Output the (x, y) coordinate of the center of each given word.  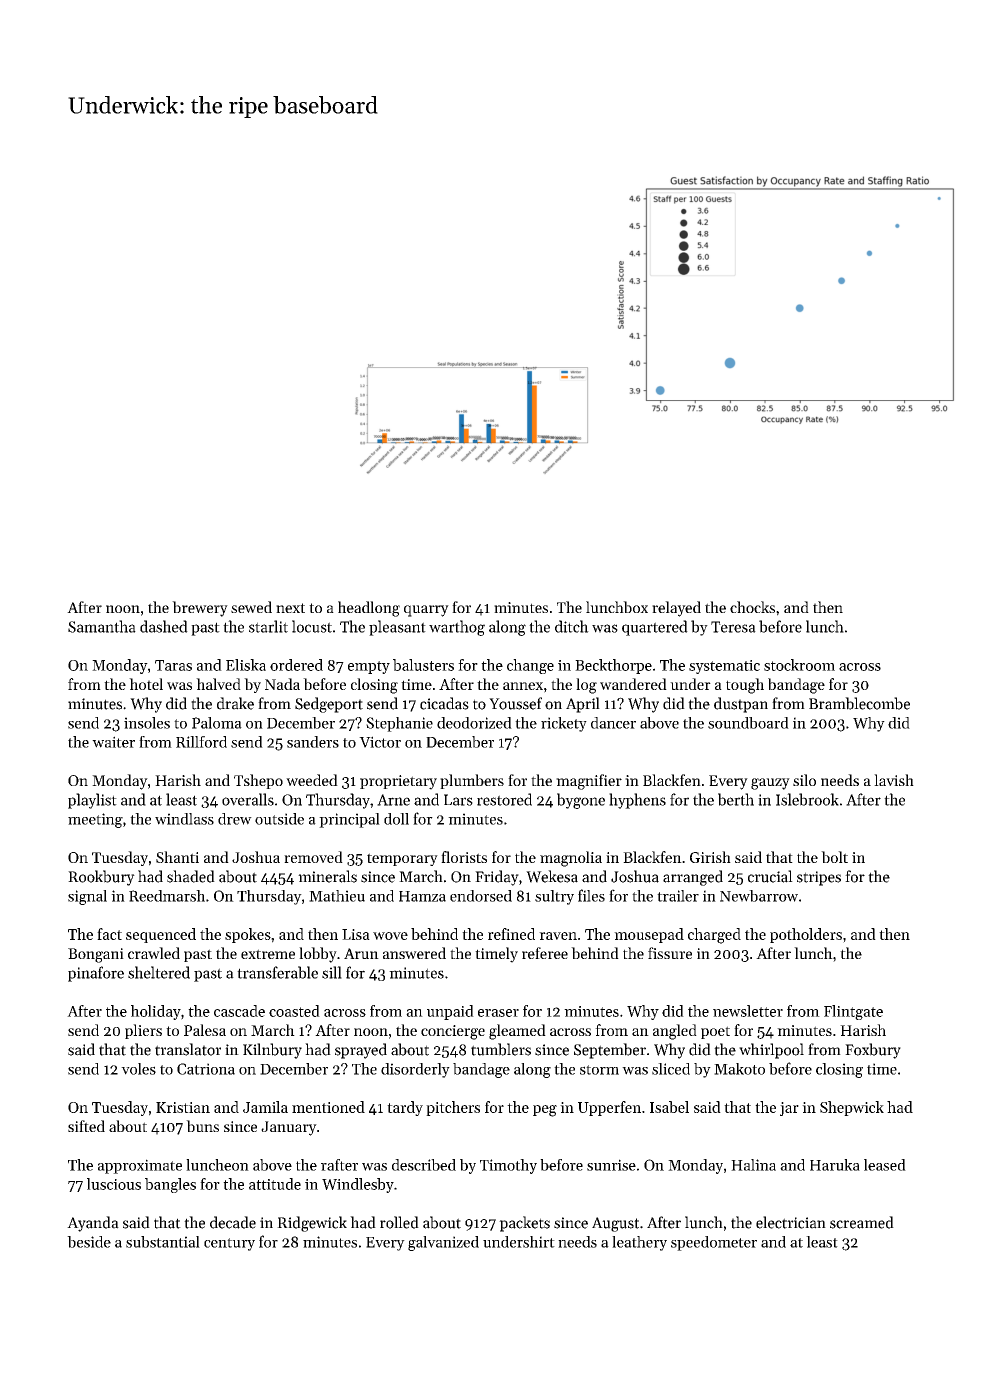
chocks (752, 607)
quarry (426, 611)
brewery (200, 609)
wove (390, 936)
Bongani (96, 955)
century (229, 1244)
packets (524, 1224)
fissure (670, 953)
